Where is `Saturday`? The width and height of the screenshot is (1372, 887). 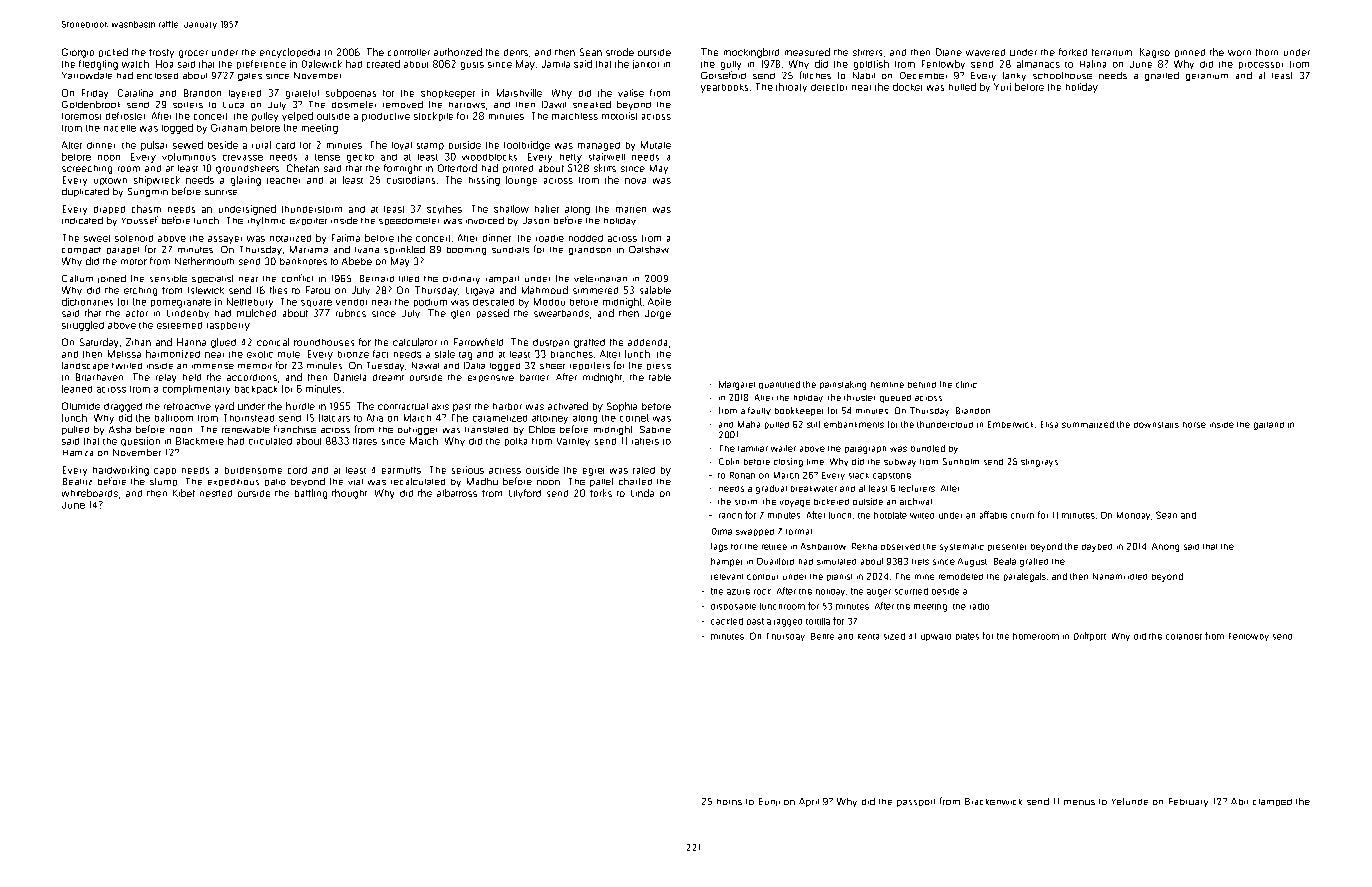
Saturday is located at coordinates (99, 343).
